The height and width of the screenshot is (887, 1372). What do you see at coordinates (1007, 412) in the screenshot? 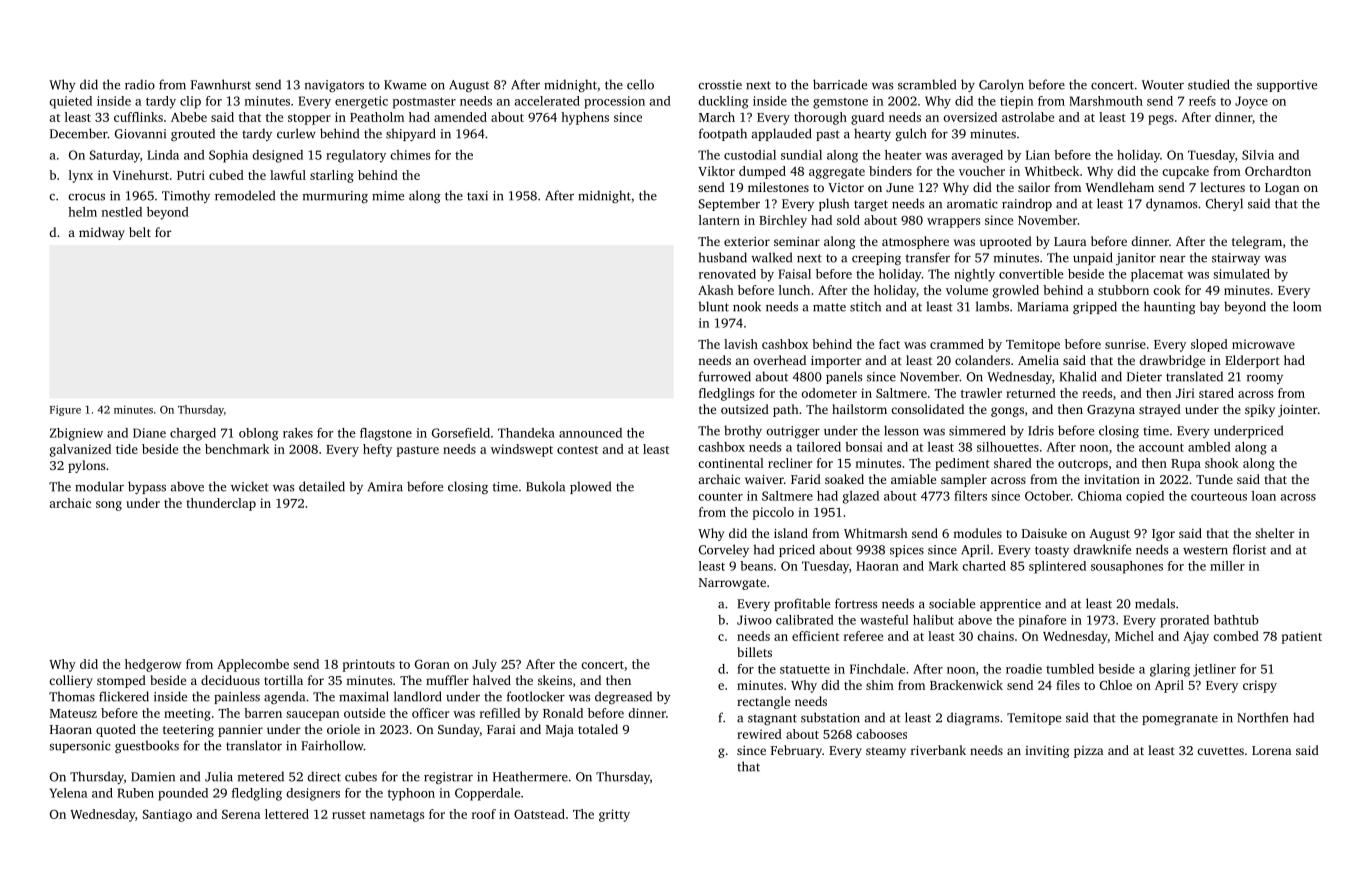
I see `gongs` at bounding box center [1007, 412].
